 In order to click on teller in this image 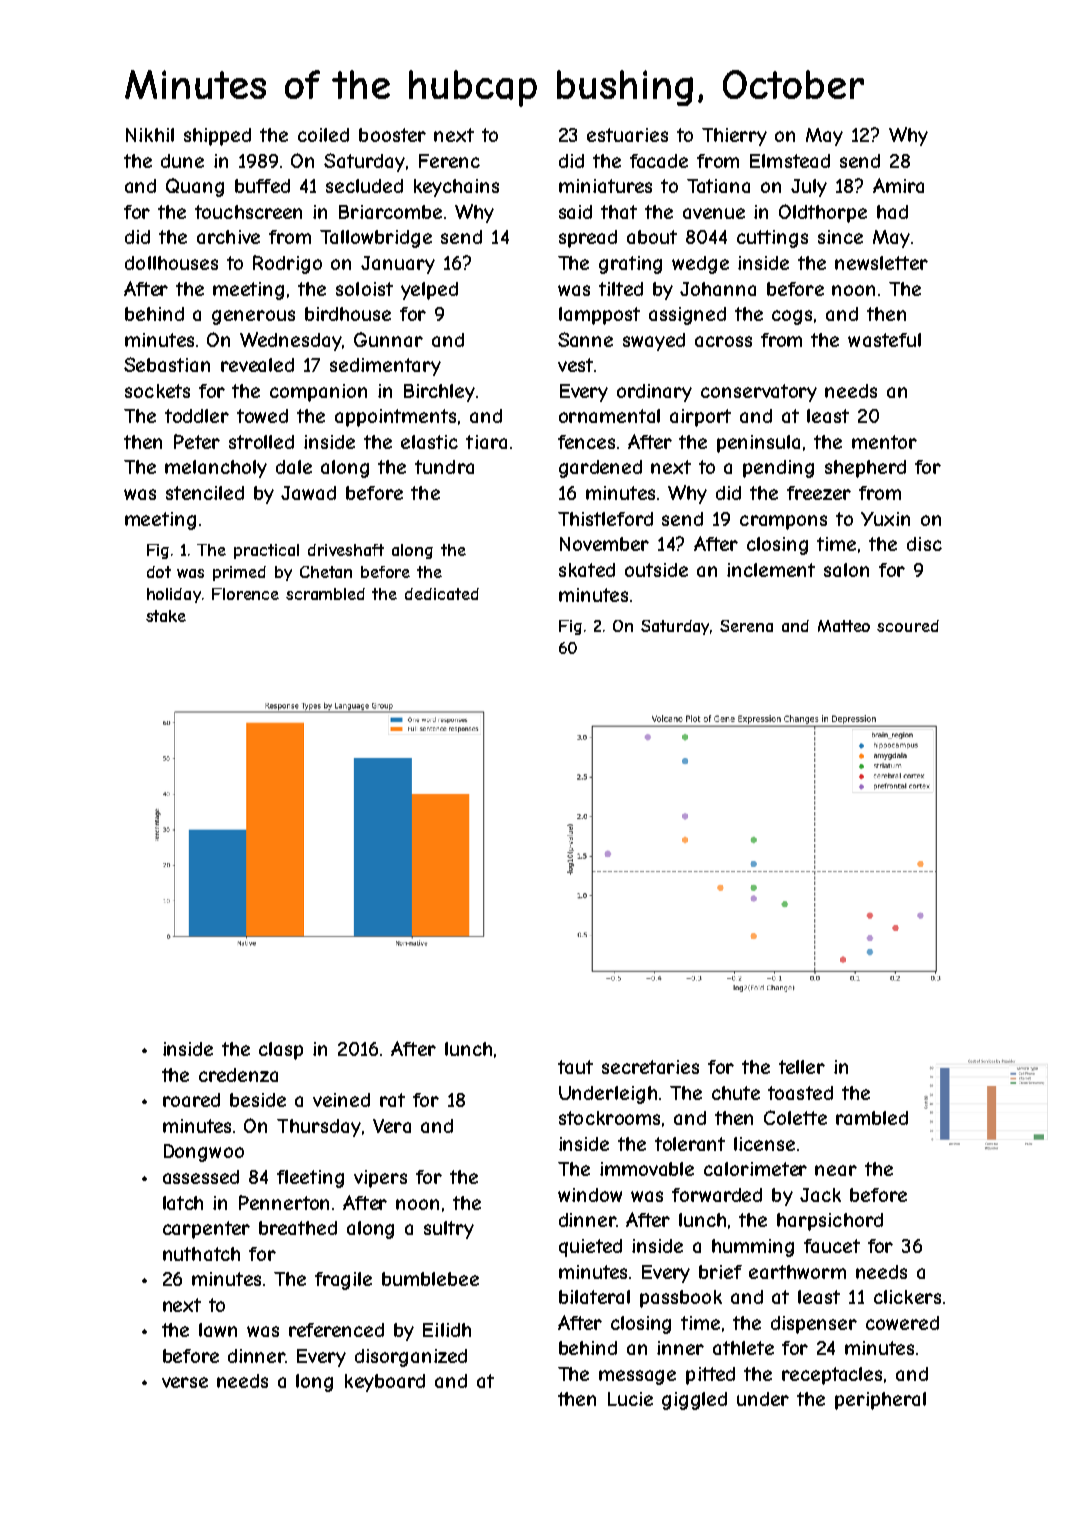, I will do `click(802, 1067)`.
